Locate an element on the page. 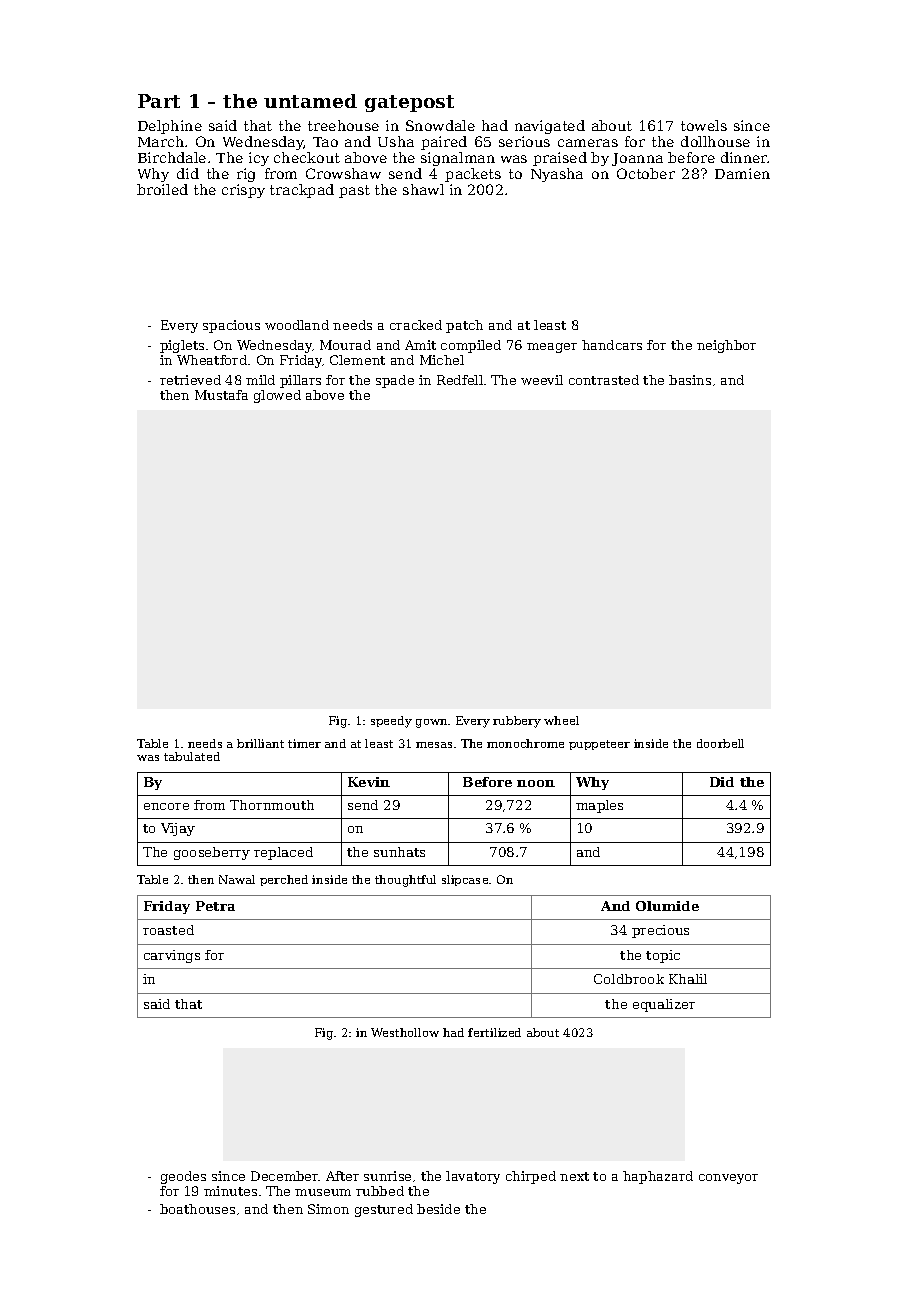  towels is located at coordinates (704, 125).
